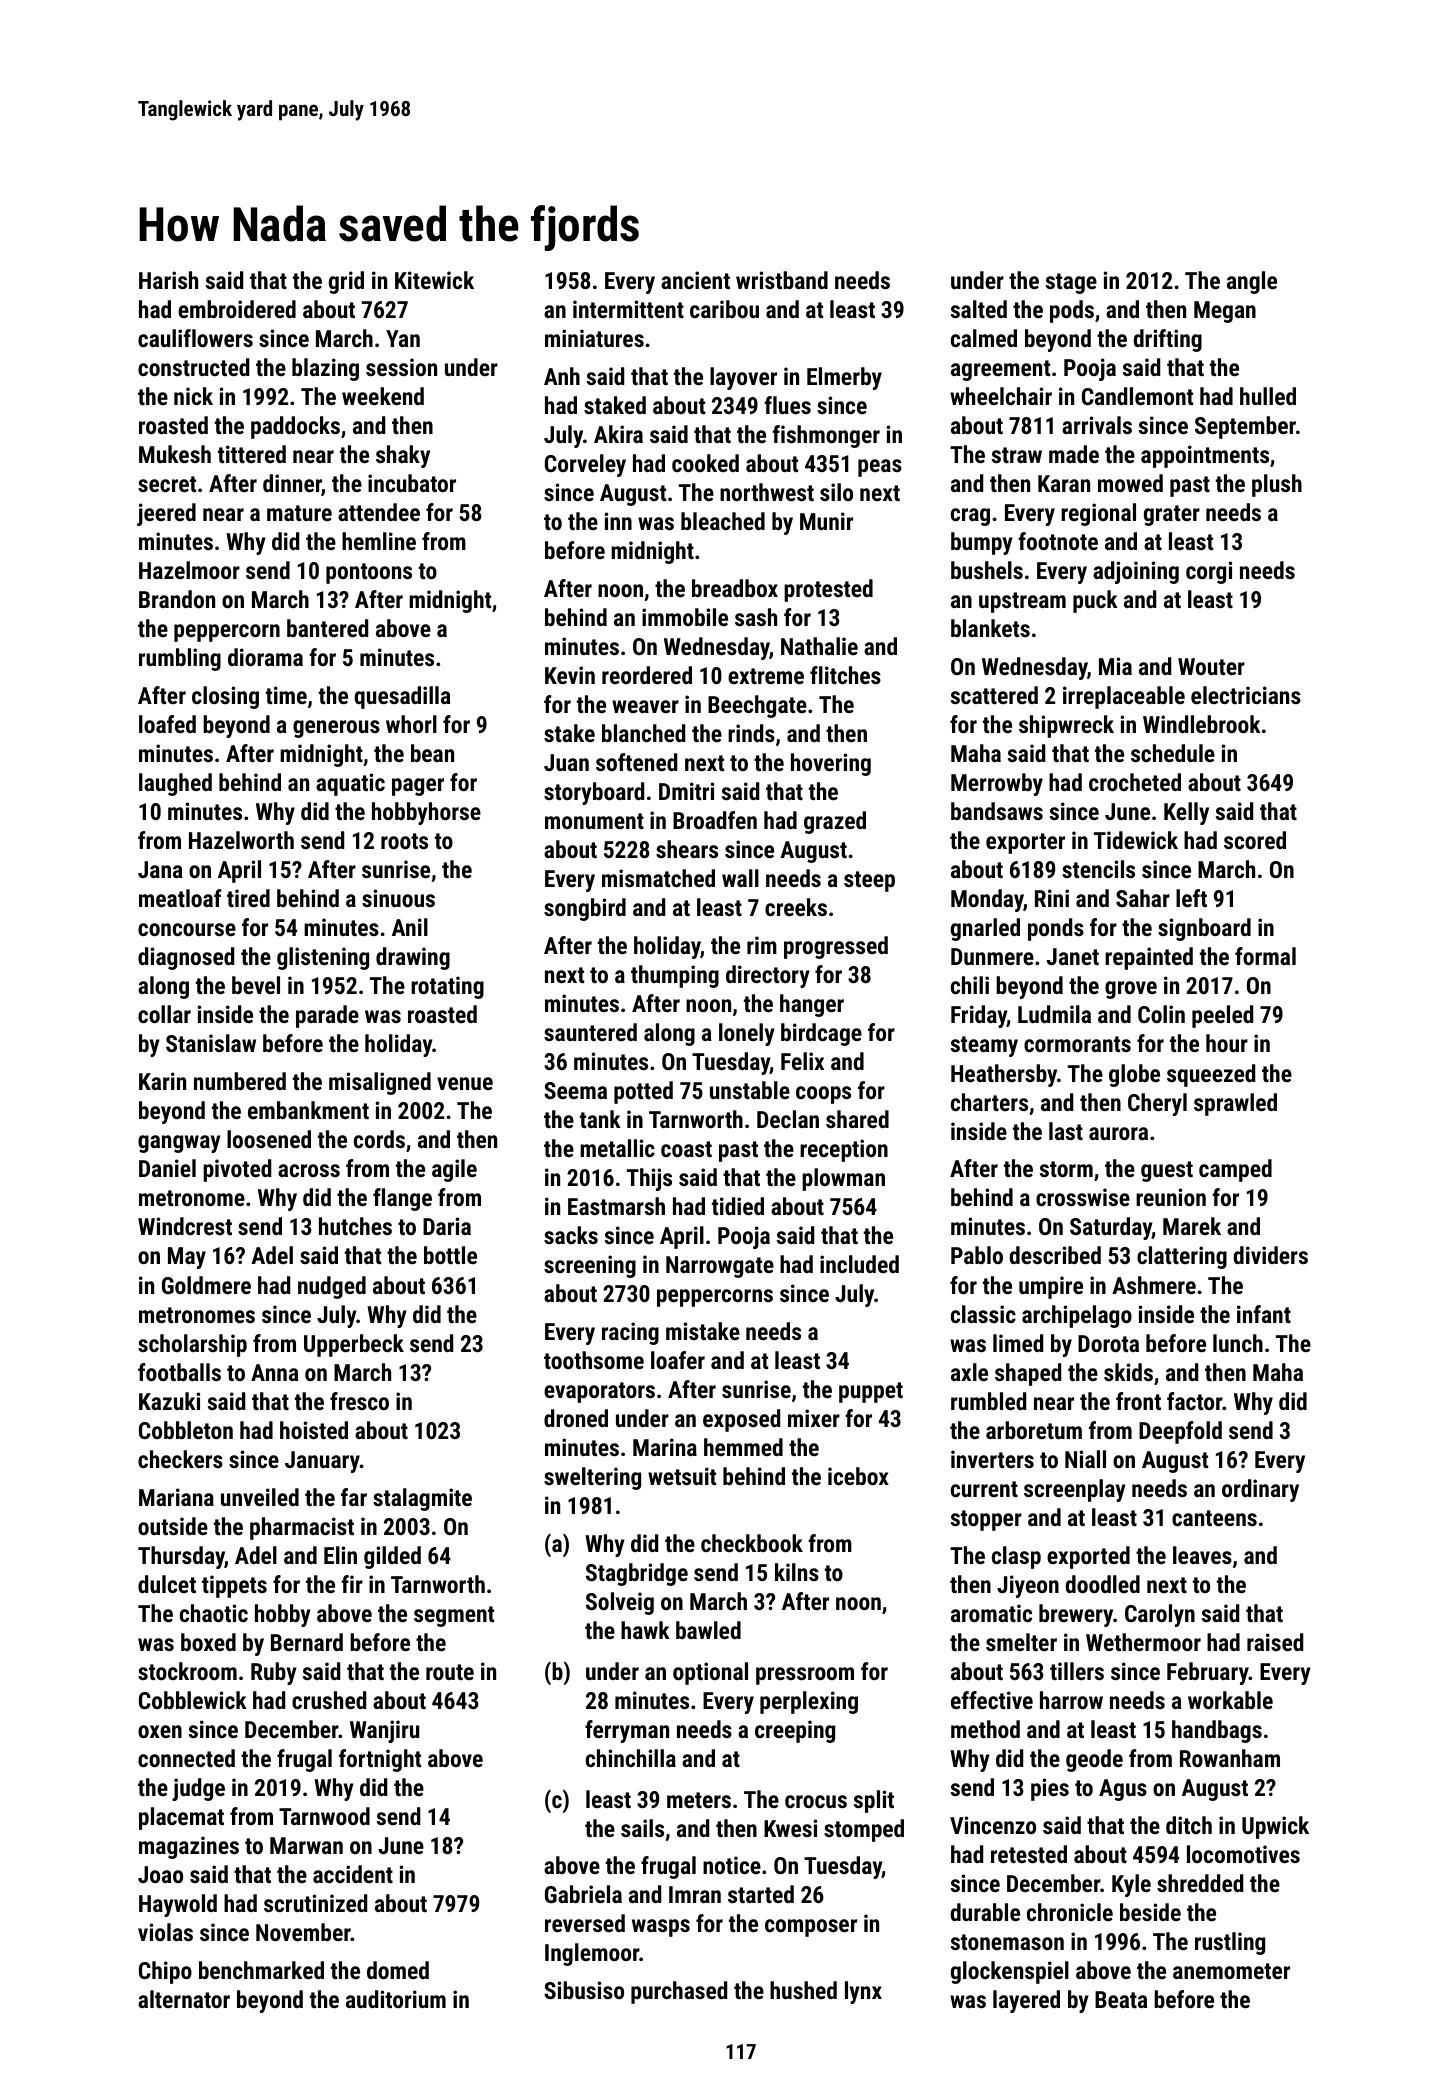 This screenshot has width=1450, height=2100. What do you see at coordinates (1246, 695) in the screenshot?
I see `electricians` at bounding box center [1246, 695].
